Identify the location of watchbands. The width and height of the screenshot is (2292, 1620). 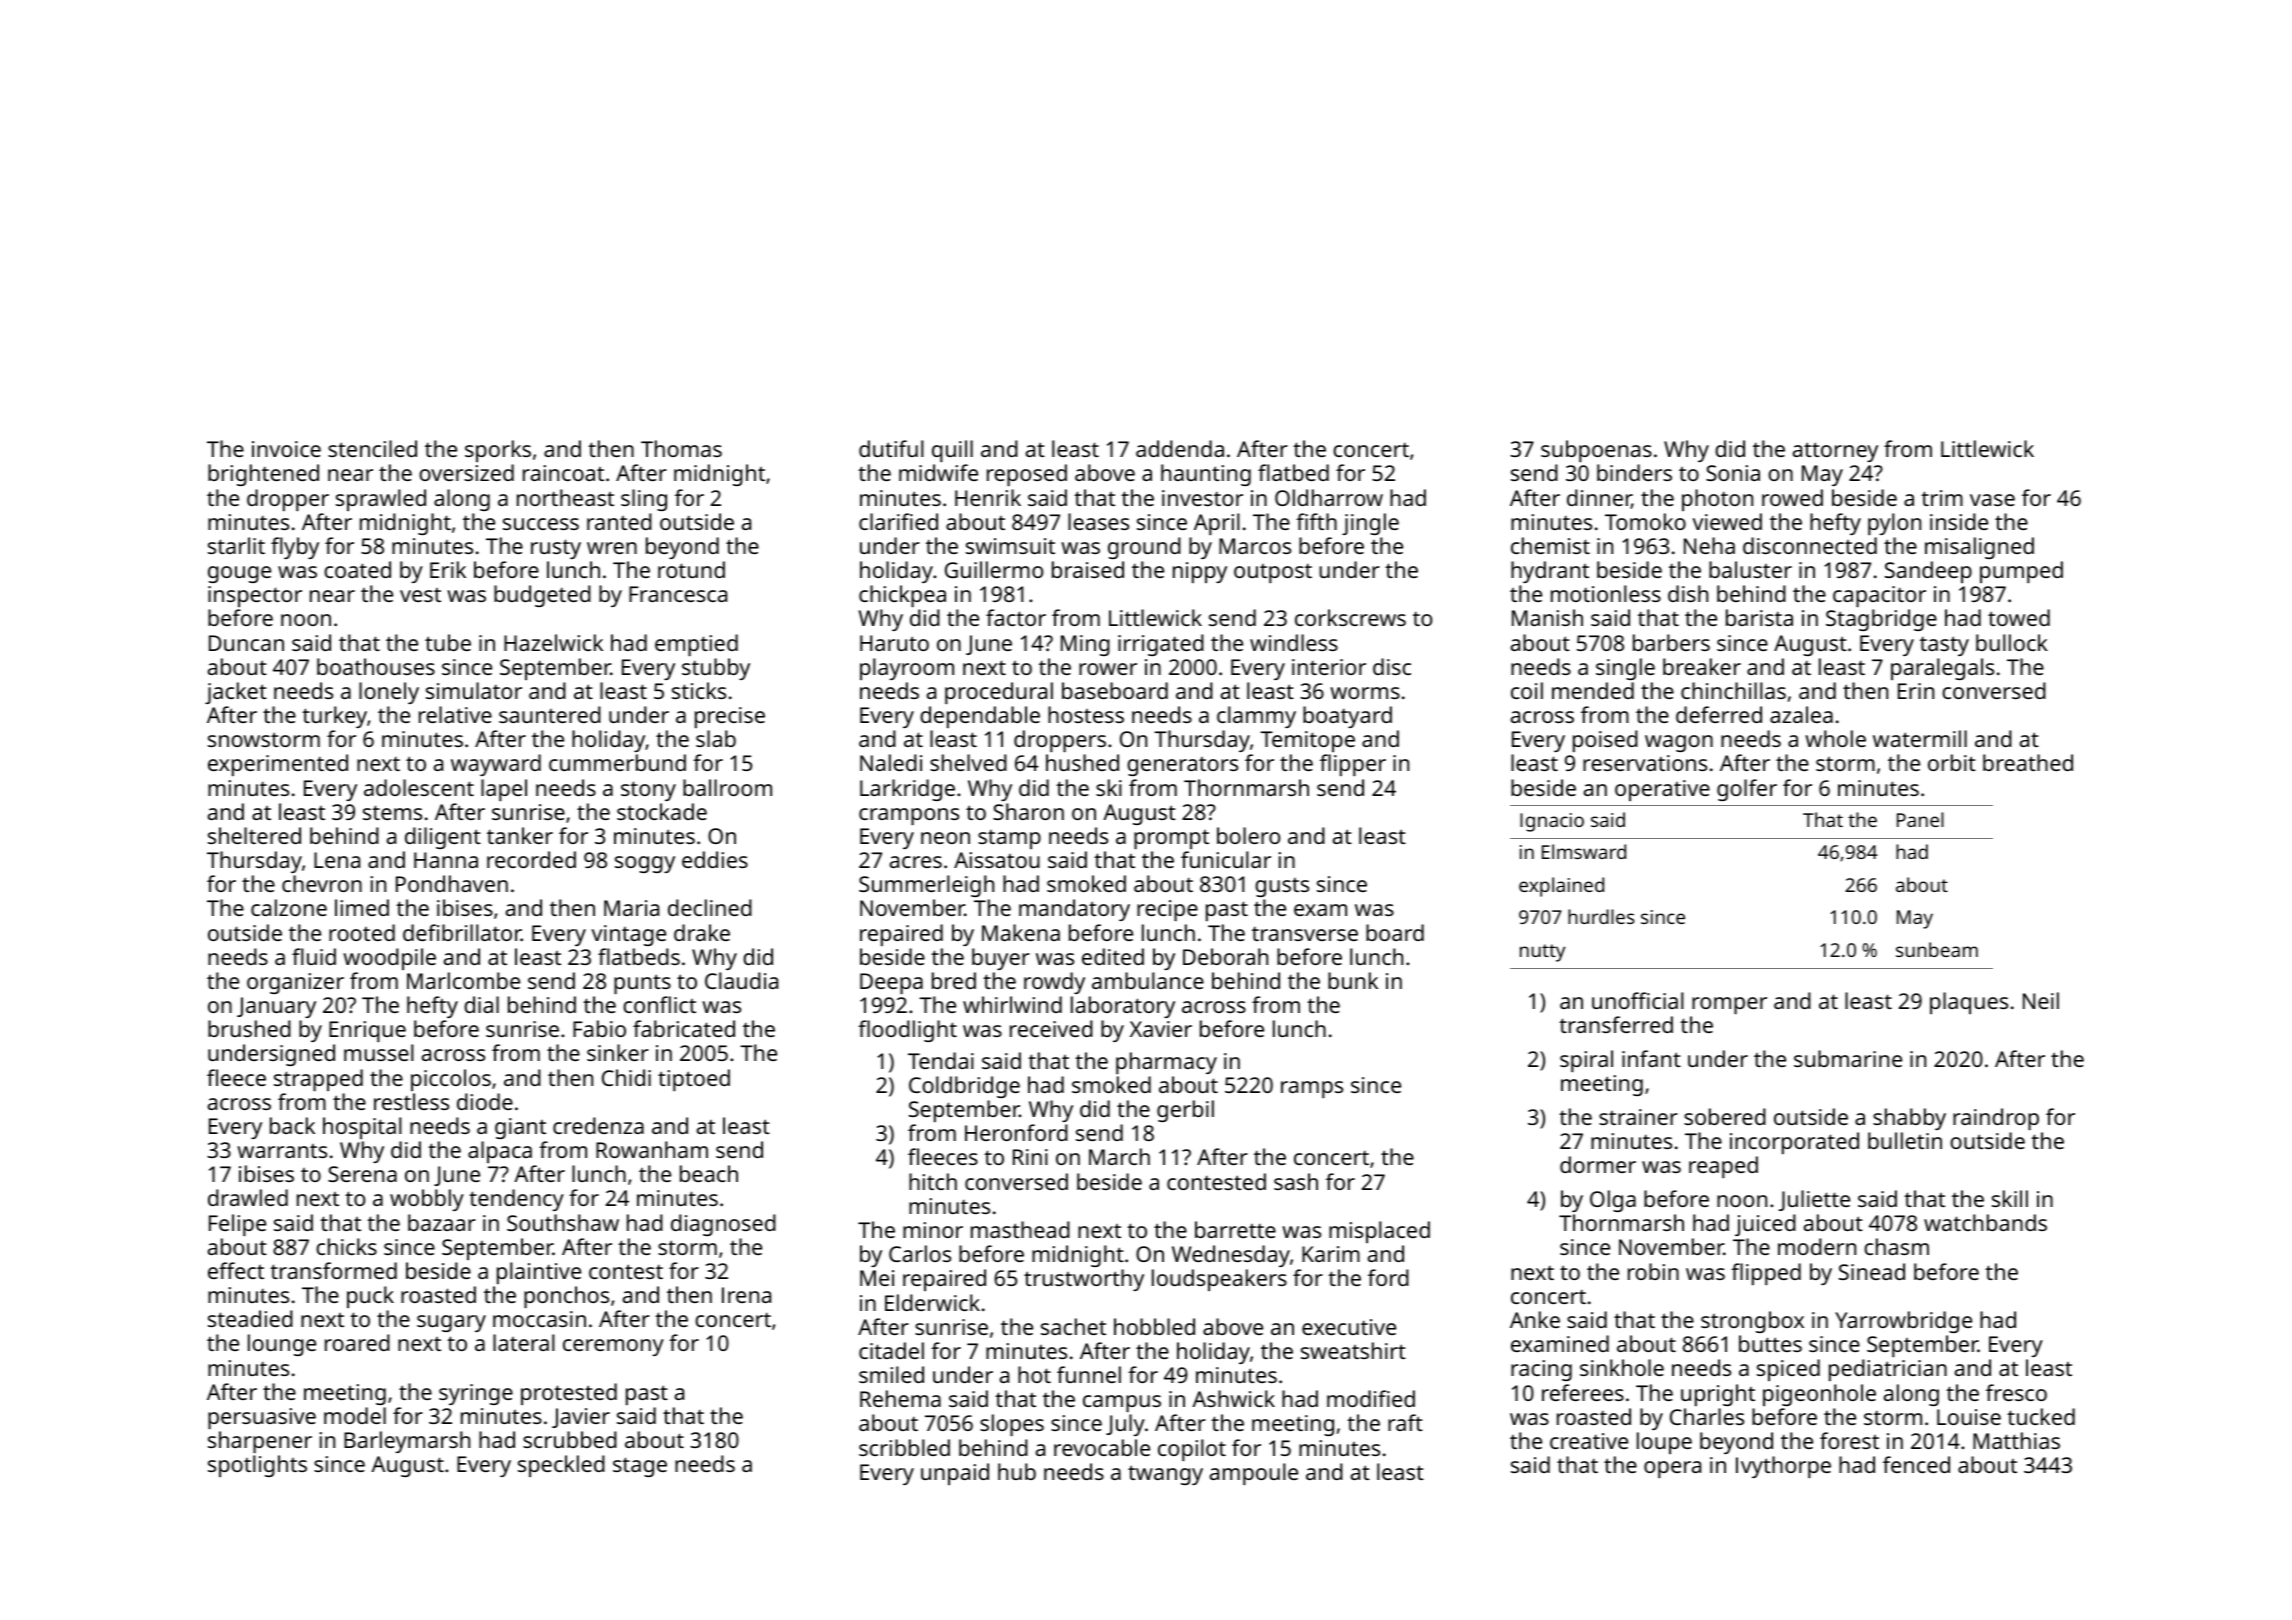
(1985, 1222).
